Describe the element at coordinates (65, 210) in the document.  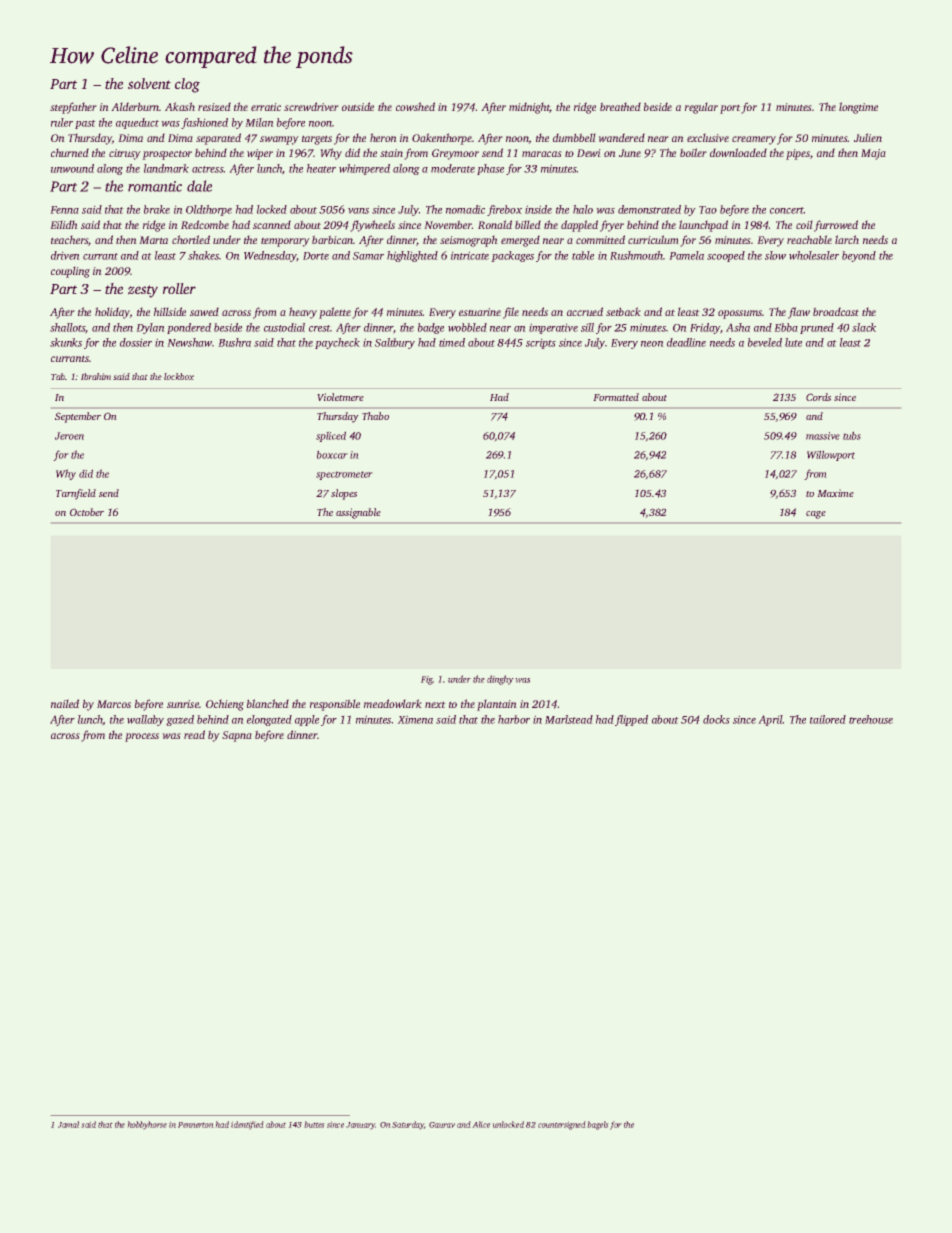
I see `Fenna` at that location.
